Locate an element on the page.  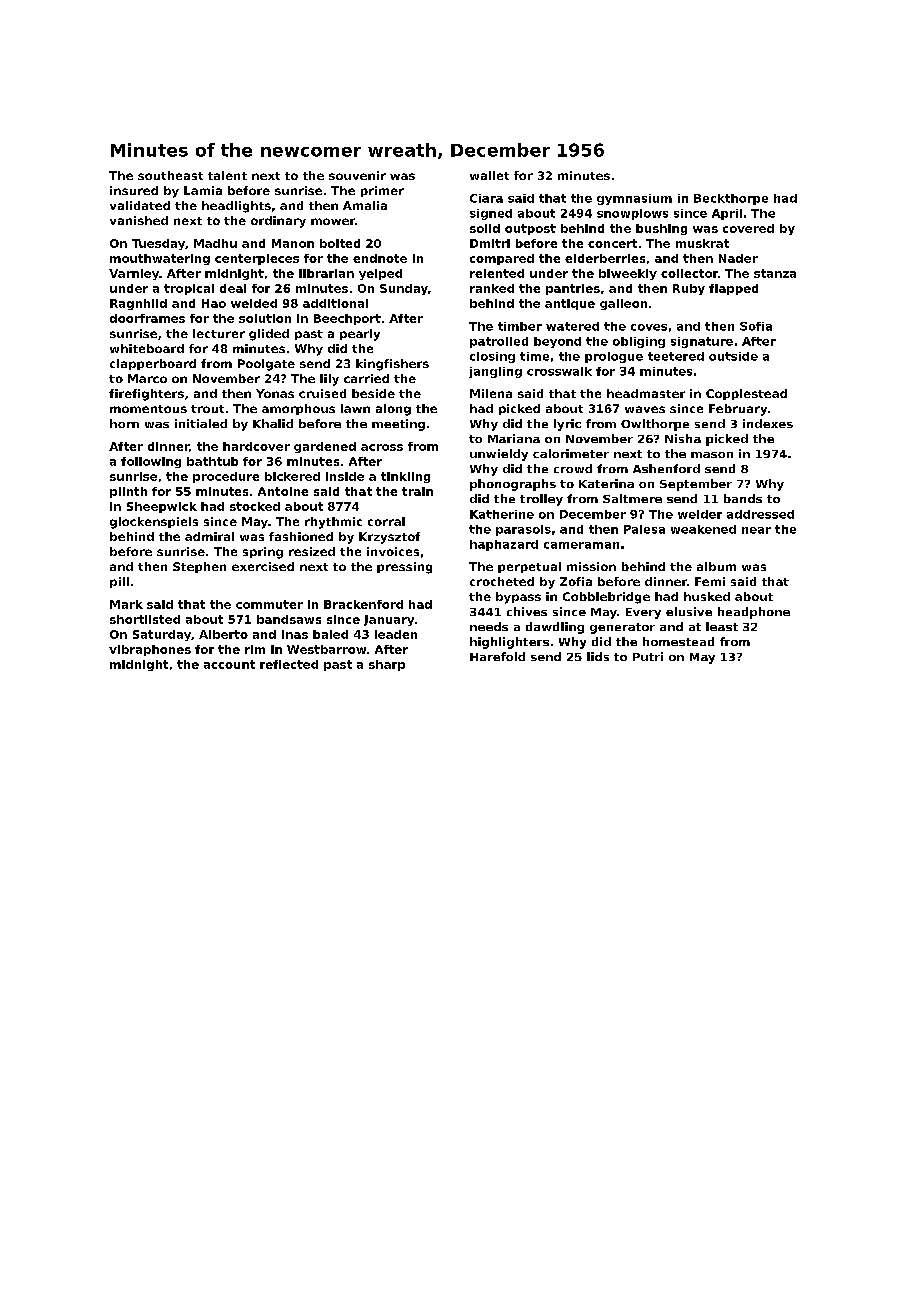
closing is located at coordinates (492, 357).
